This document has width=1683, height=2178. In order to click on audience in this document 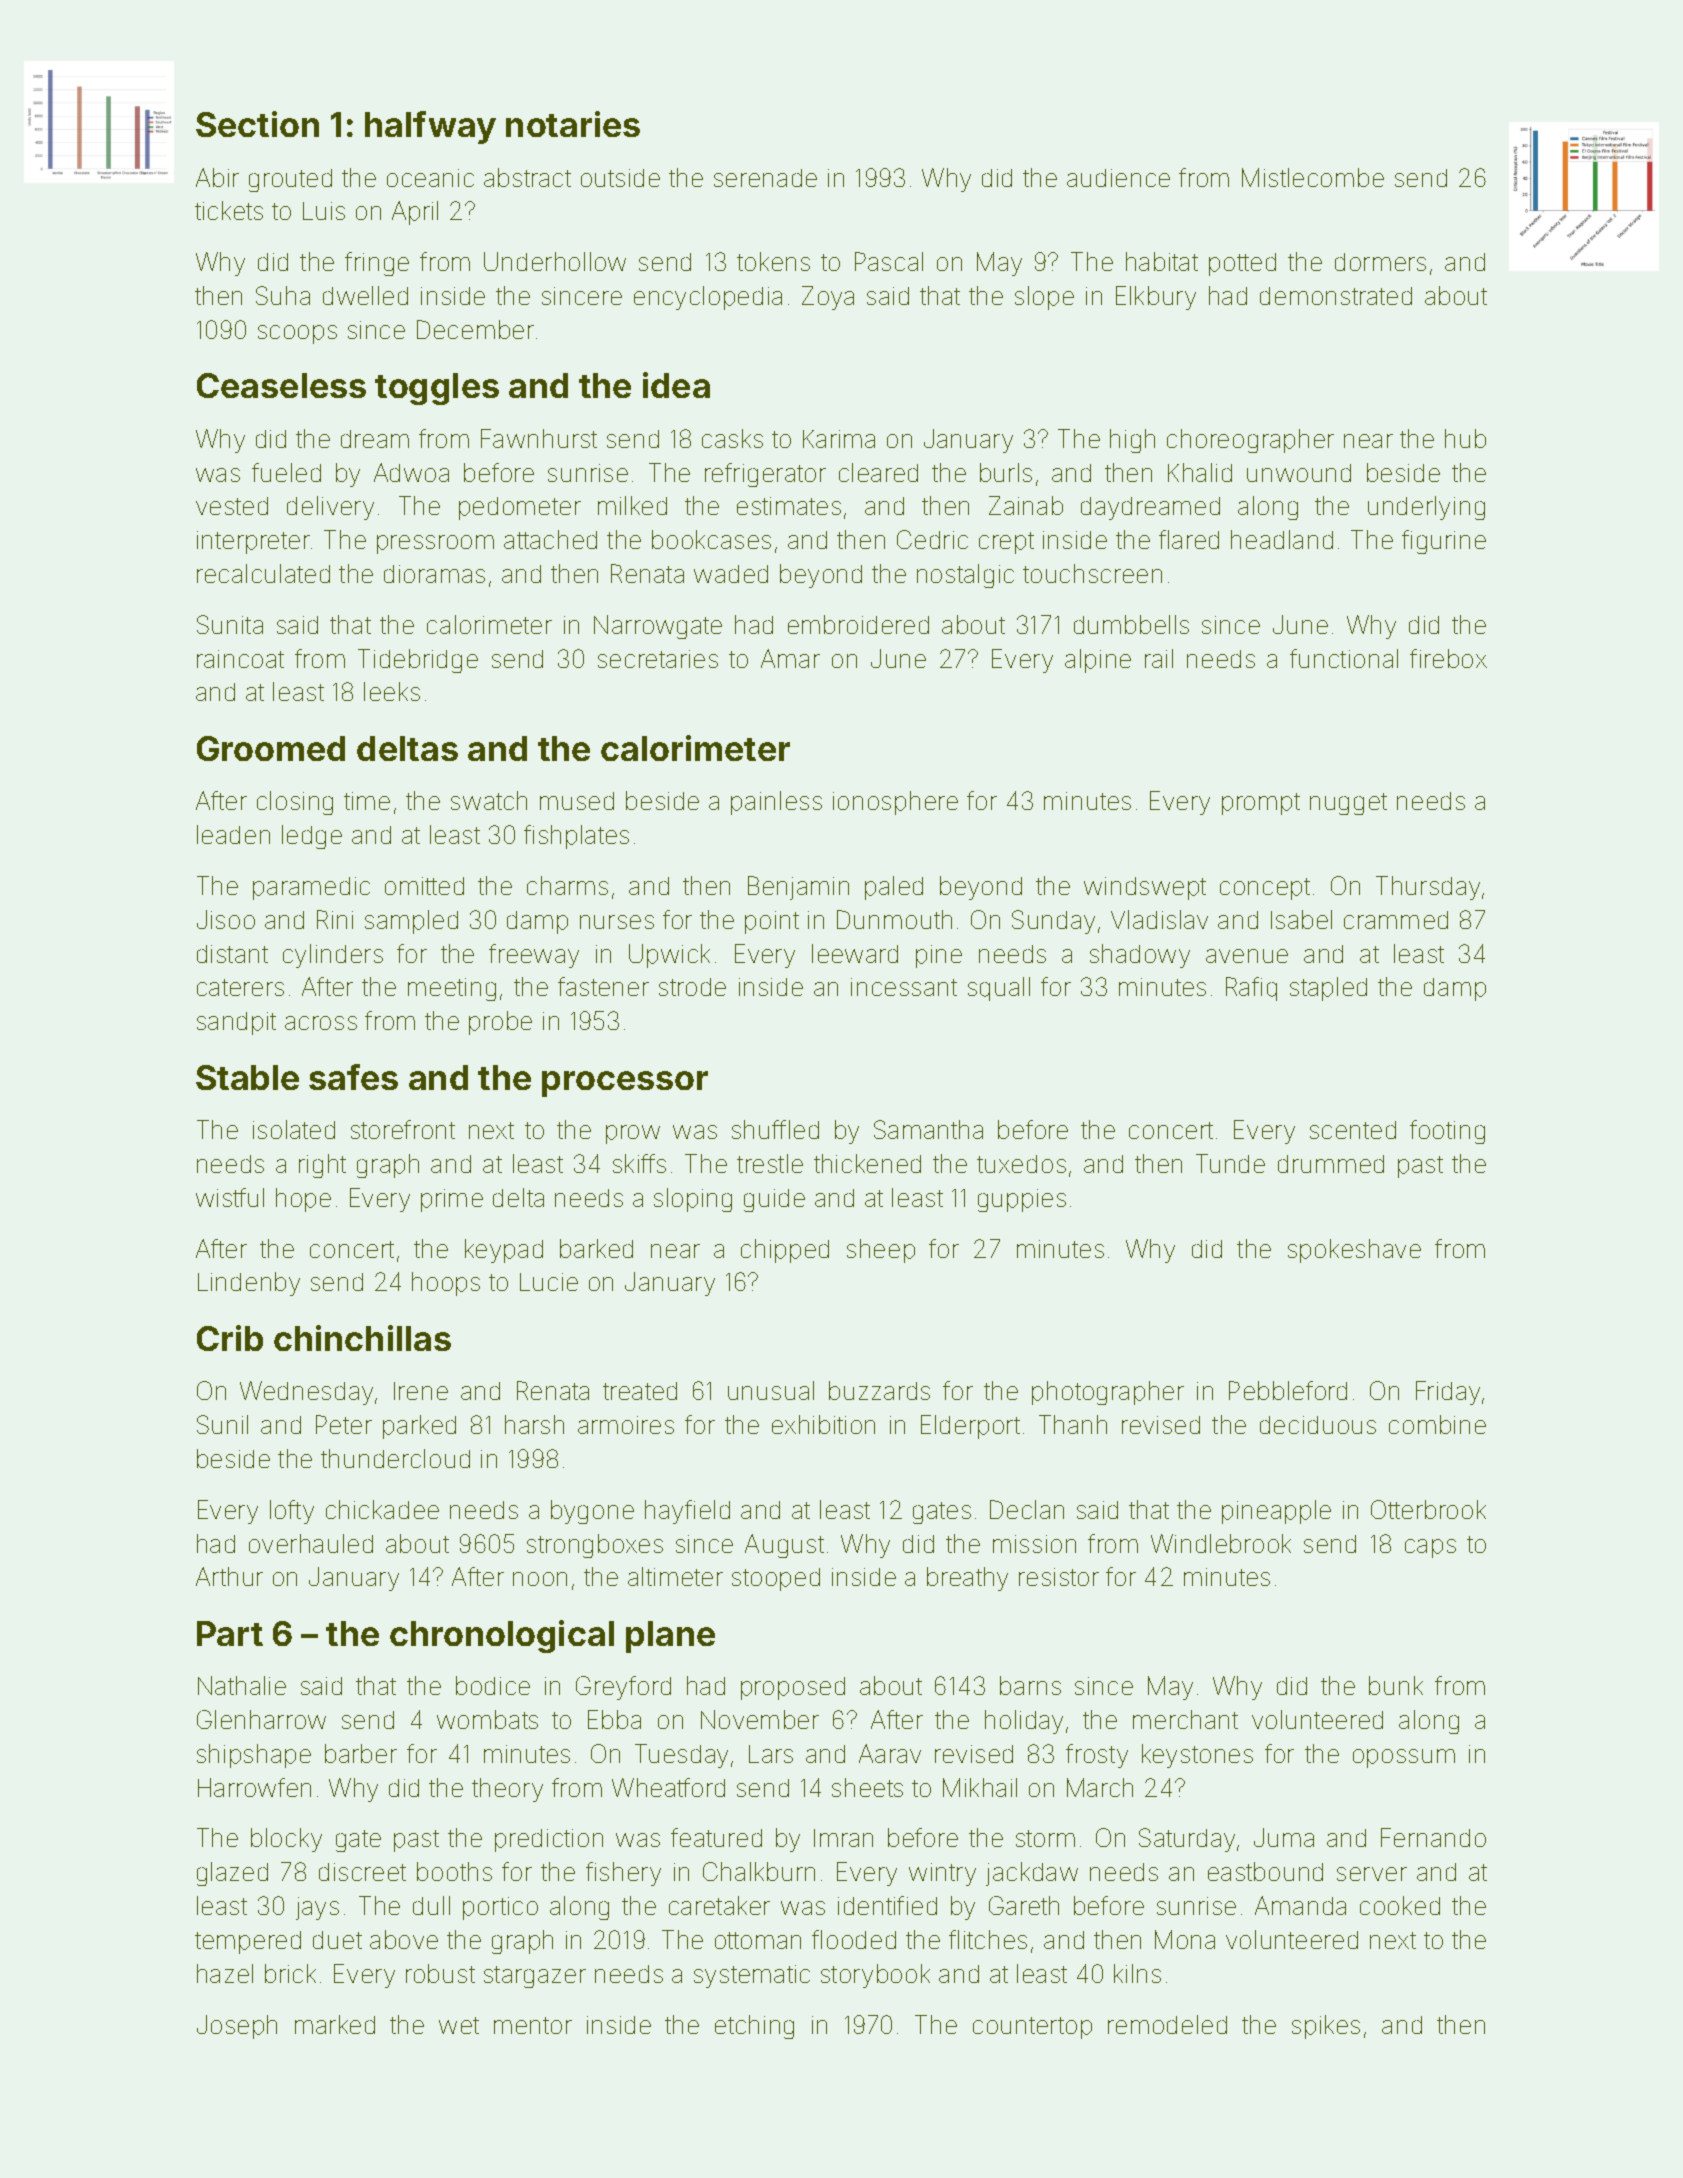, I will do `click(1118, 178)`.
